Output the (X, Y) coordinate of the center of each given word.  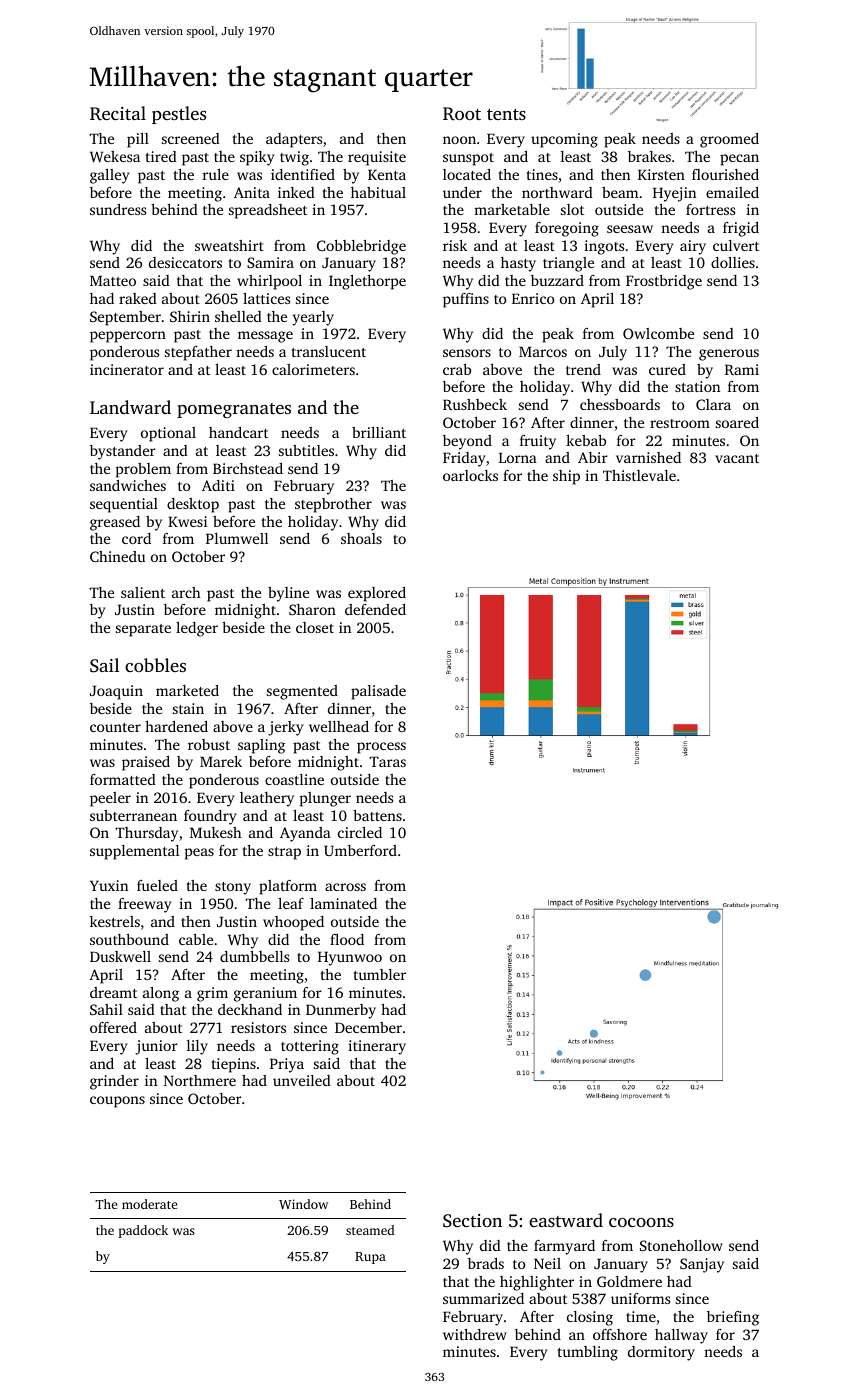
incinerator (127, 369)
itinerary (377, 1047)
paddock (143, 1231)
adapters (294, 140)
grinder (114, 1082)
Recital (118, 113)
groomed (729, 140)
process (381, 748)
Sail (104, 665)
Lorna (518, 457)
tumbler (380, 974)
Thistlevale (639, 475)
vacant (737, 458)
